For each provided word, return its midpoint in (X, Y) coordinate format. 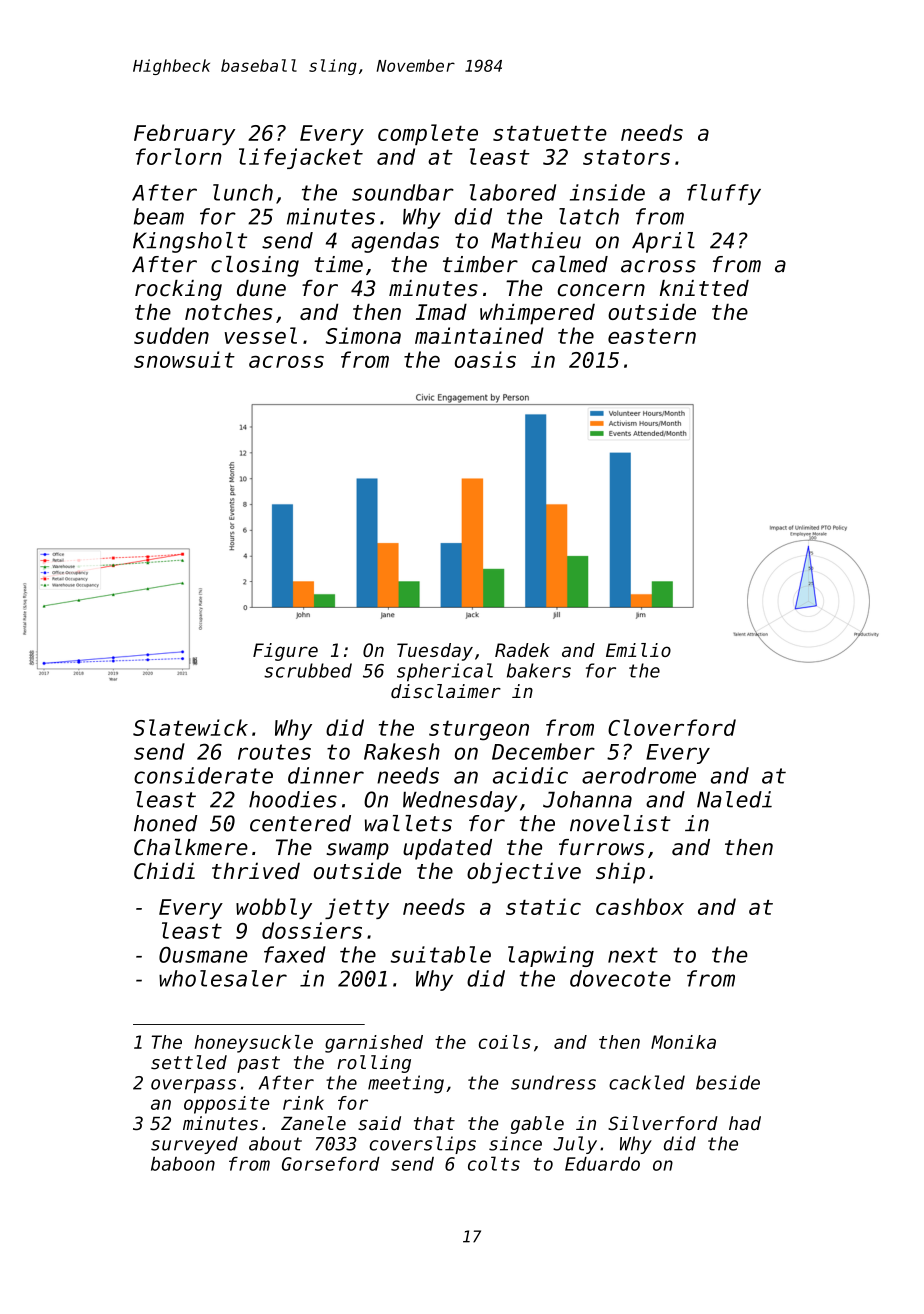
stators (626, 157)
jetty (357, 908)
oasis (485, 359)
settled (189, 1062)
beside (728, 1082)
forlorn (179, 156)
